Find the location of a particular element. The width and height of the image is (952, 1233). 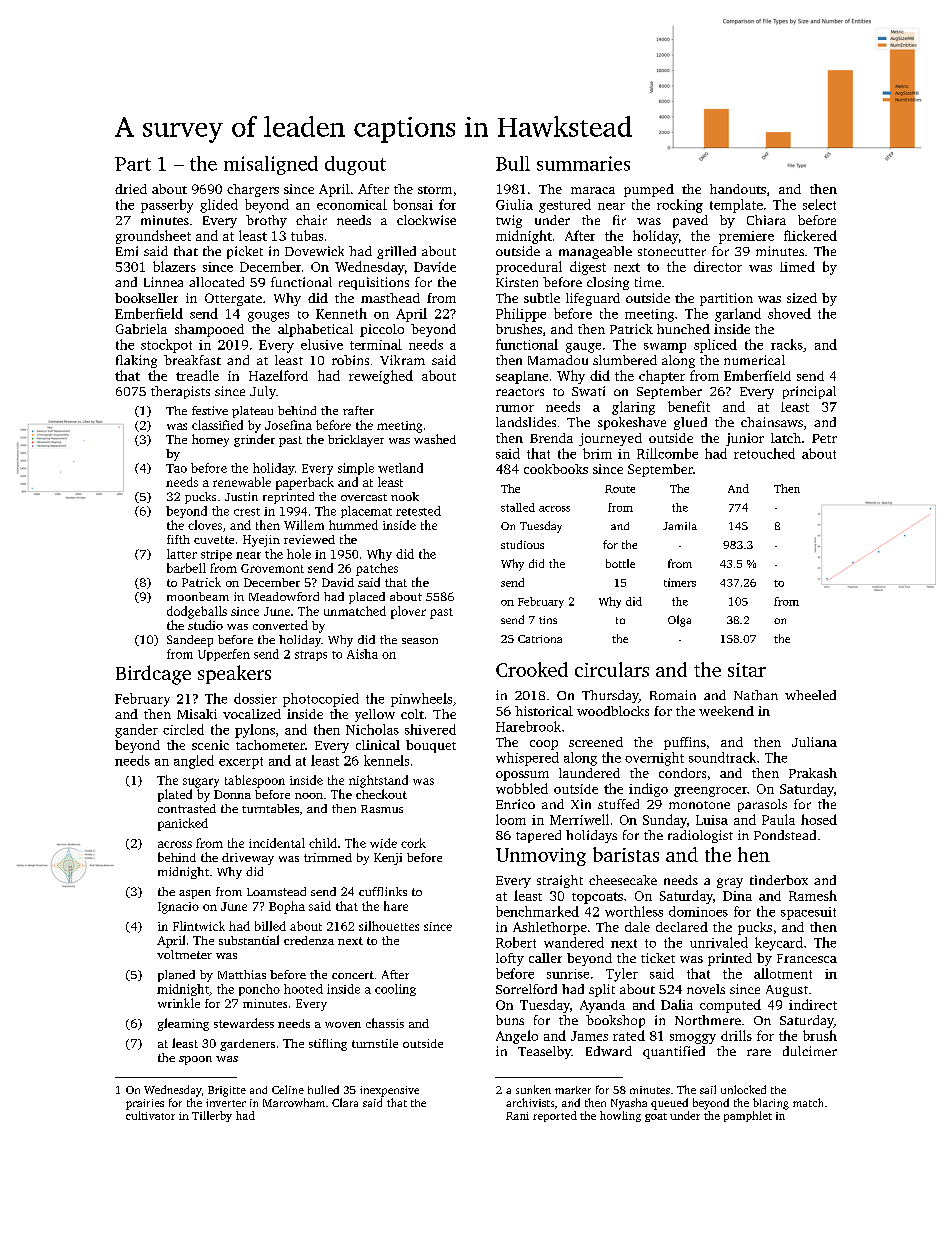

principal is located at coordinates (809, 392).
